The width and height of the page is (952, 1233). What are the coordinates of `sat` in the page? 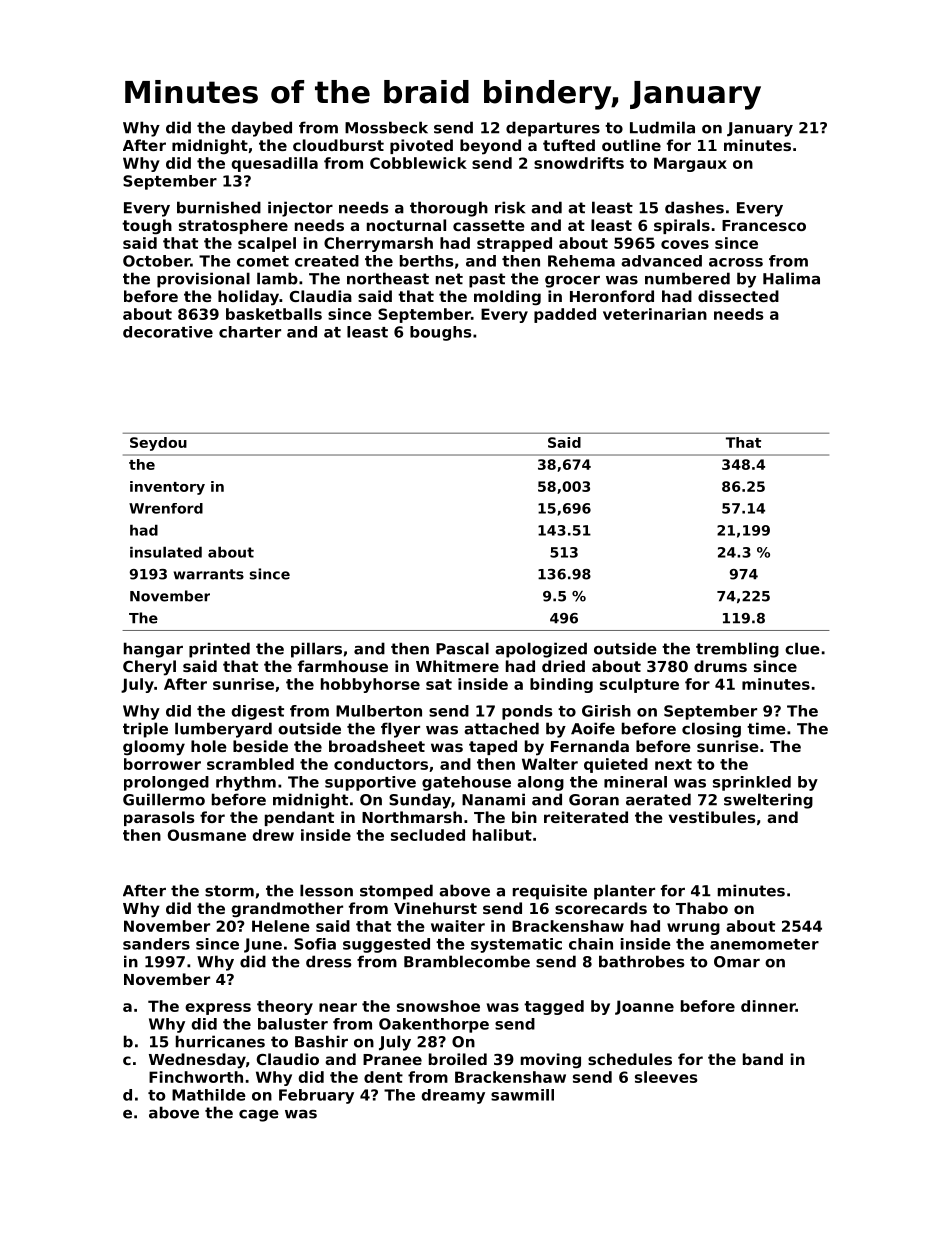 It's located at (439, 684).
